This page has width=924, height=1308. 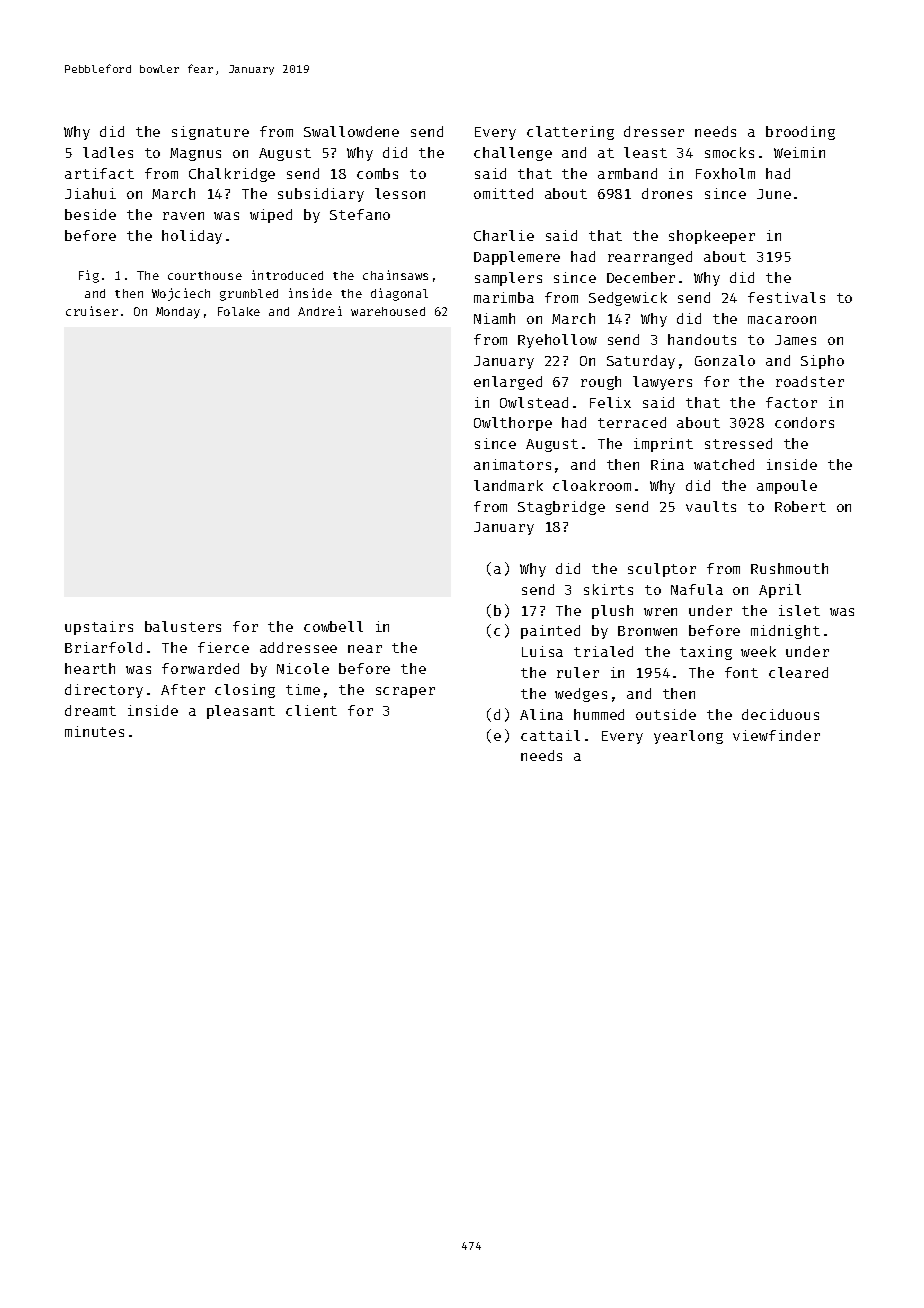 What do you see at coordinates (786, 297) in the page?
I see `festivals` at bounding box center [786, 297].
